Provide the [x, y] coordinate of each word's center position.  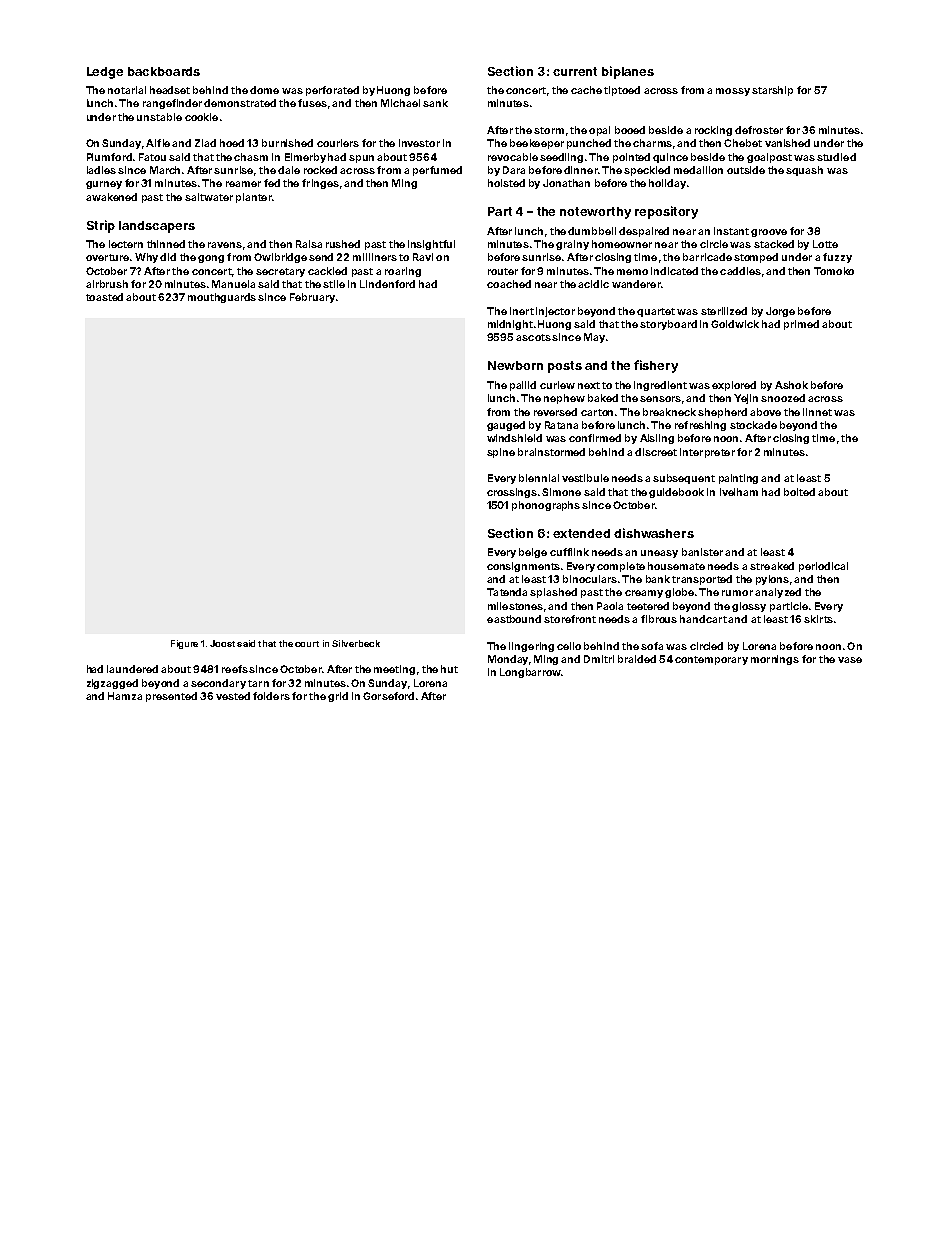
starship [772, 91]
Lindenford [387, 284]
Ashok [791, 385]
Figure [184, 644]
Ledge [105, 73]
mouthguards [222, 298]
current [575, 71]
